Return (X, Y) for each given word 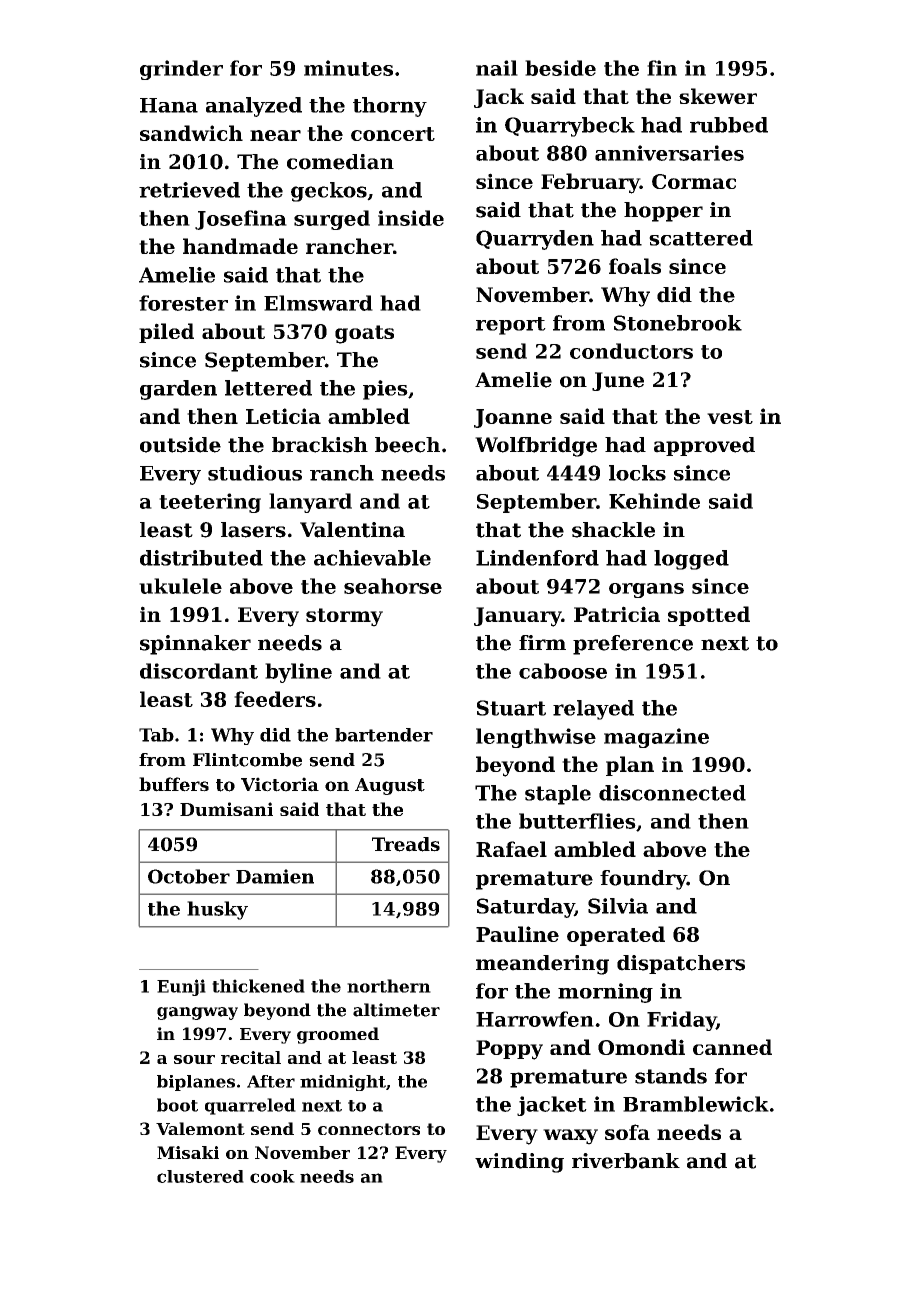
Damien (275, 876)
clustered (200, 1176)
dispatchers (681, 964)
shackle (613, 530)
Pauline (517, 934)
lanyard (310, 503)
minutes (348, 68)
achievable (372, 558)
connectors (369, 1129)
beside (560, 68)
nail (497, 68)
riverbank (626, 1161)
